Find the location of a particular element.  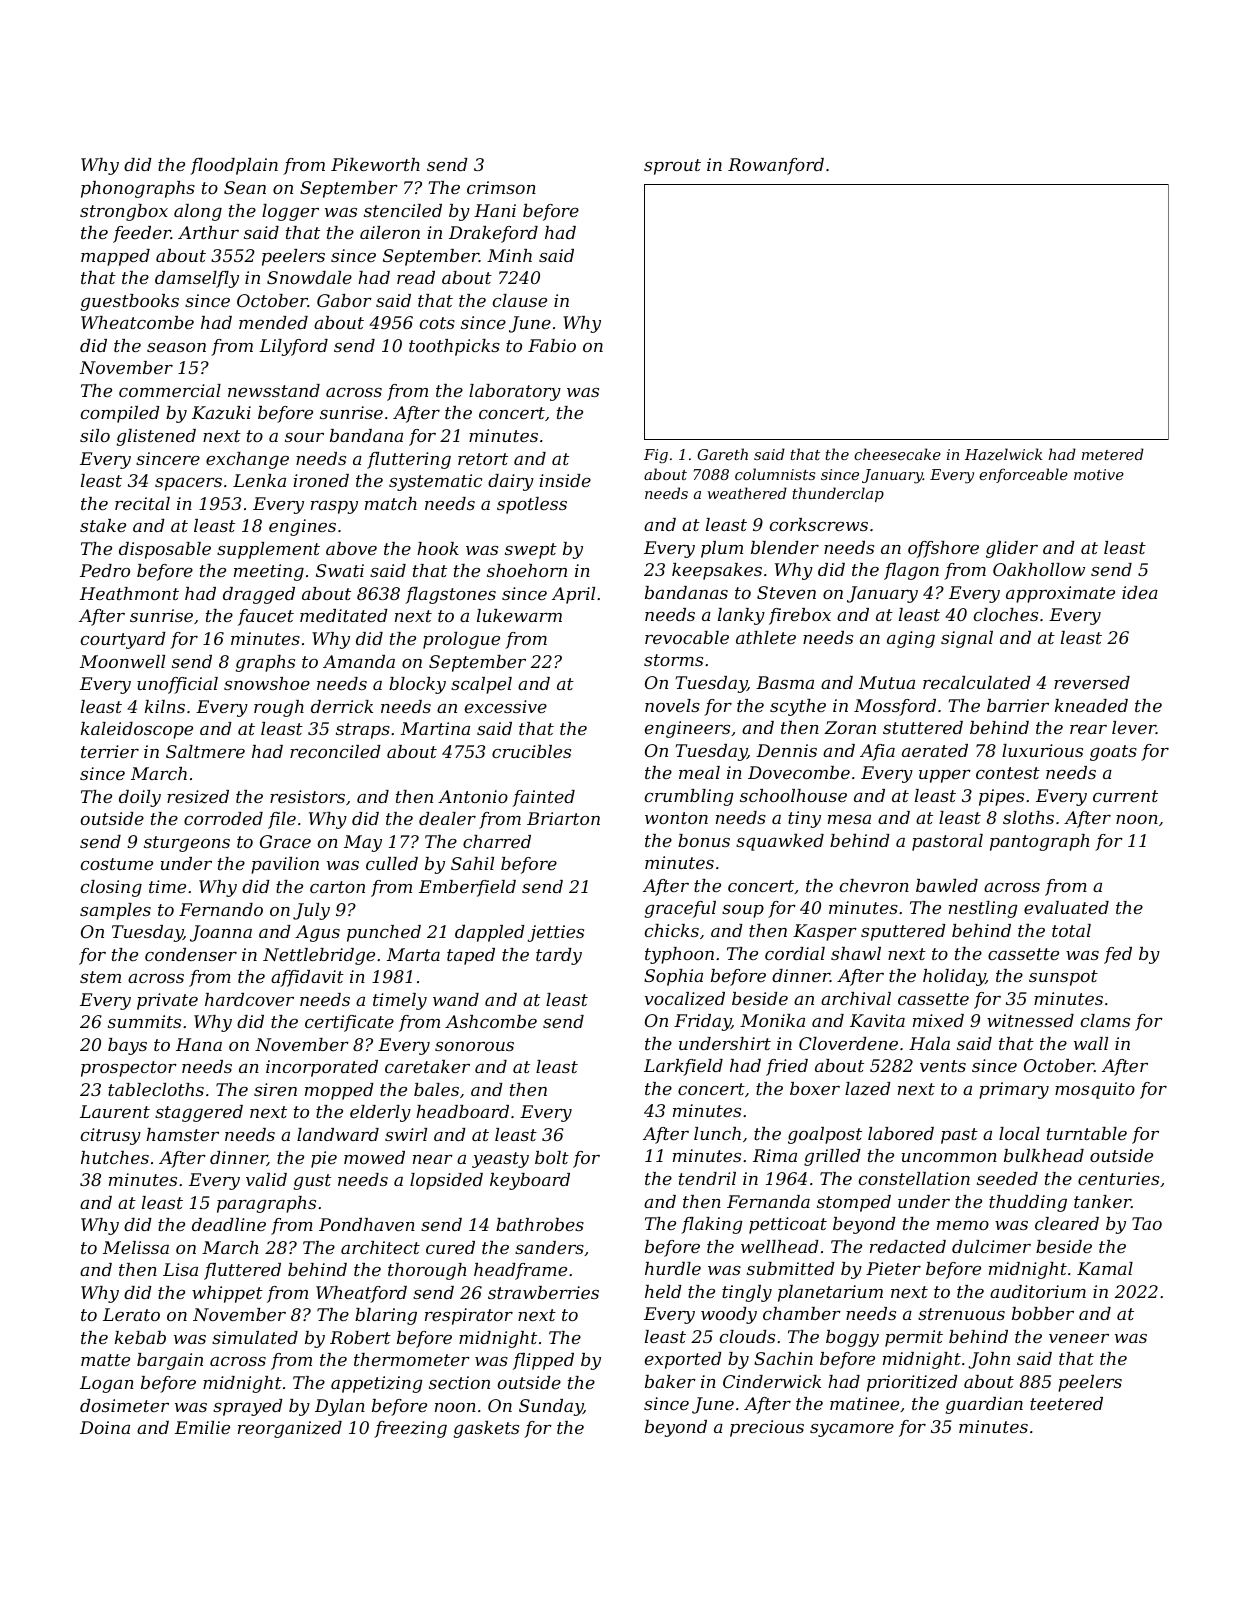

excessive is located at coordinates (506, 706).
